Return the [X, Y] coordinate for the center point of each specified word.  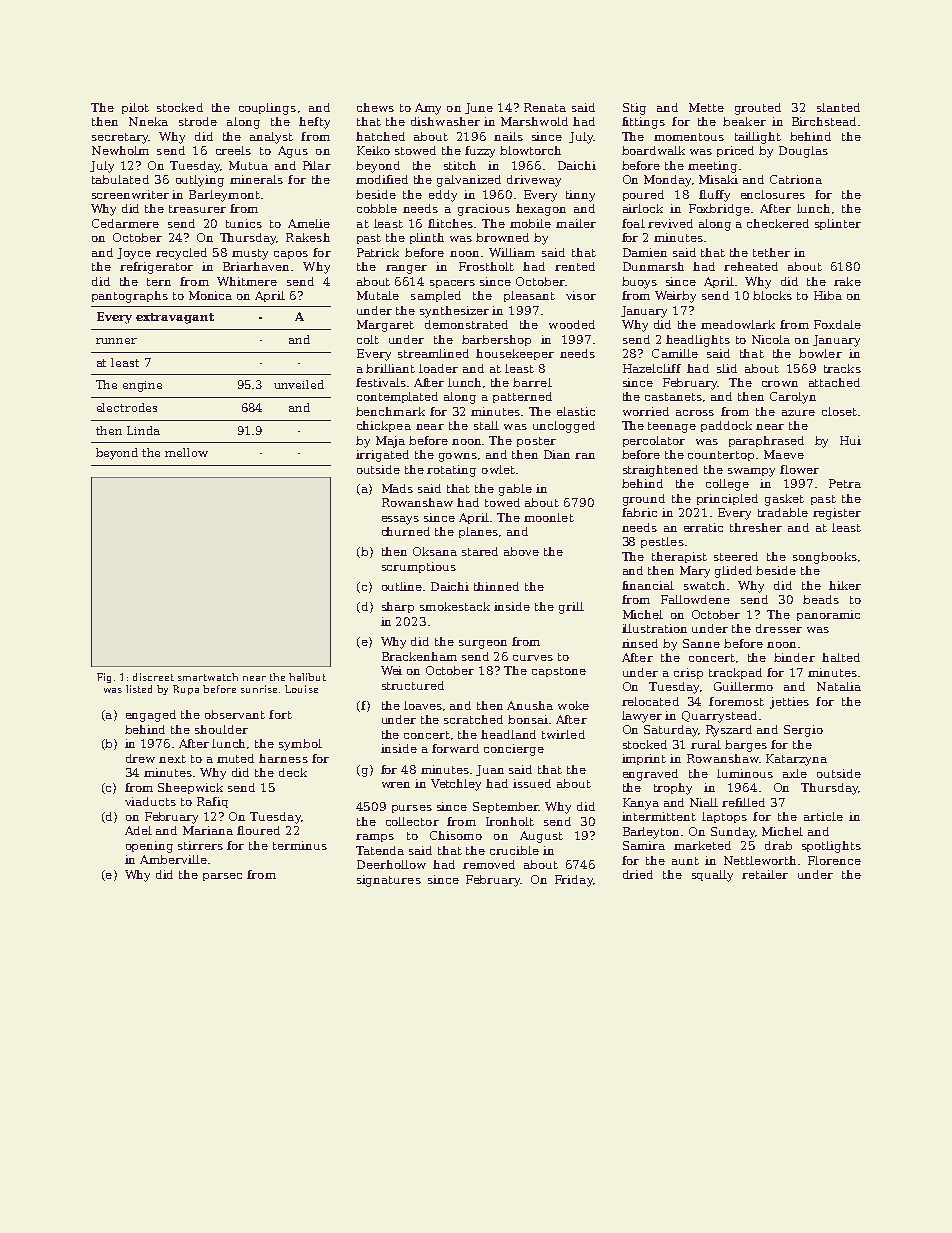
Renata [545, 107]
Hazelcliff [652, 368]
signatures [389, 881]
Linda [143, 430]
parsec [222, 877]
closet [839, 411]
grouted [758, 109]
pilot [135, 108]
